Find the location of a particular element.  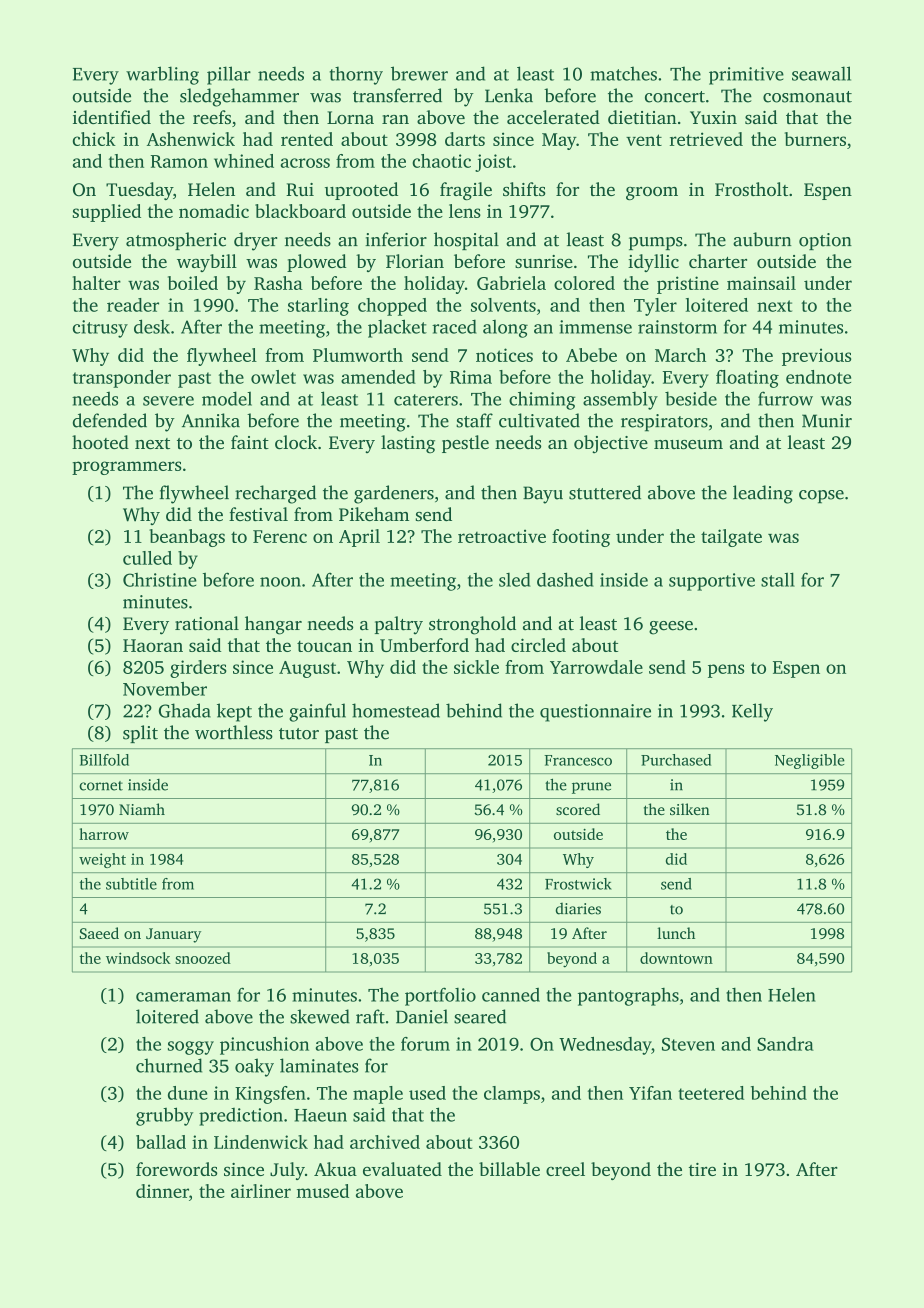

identified is located at coordinates (112, 117).
